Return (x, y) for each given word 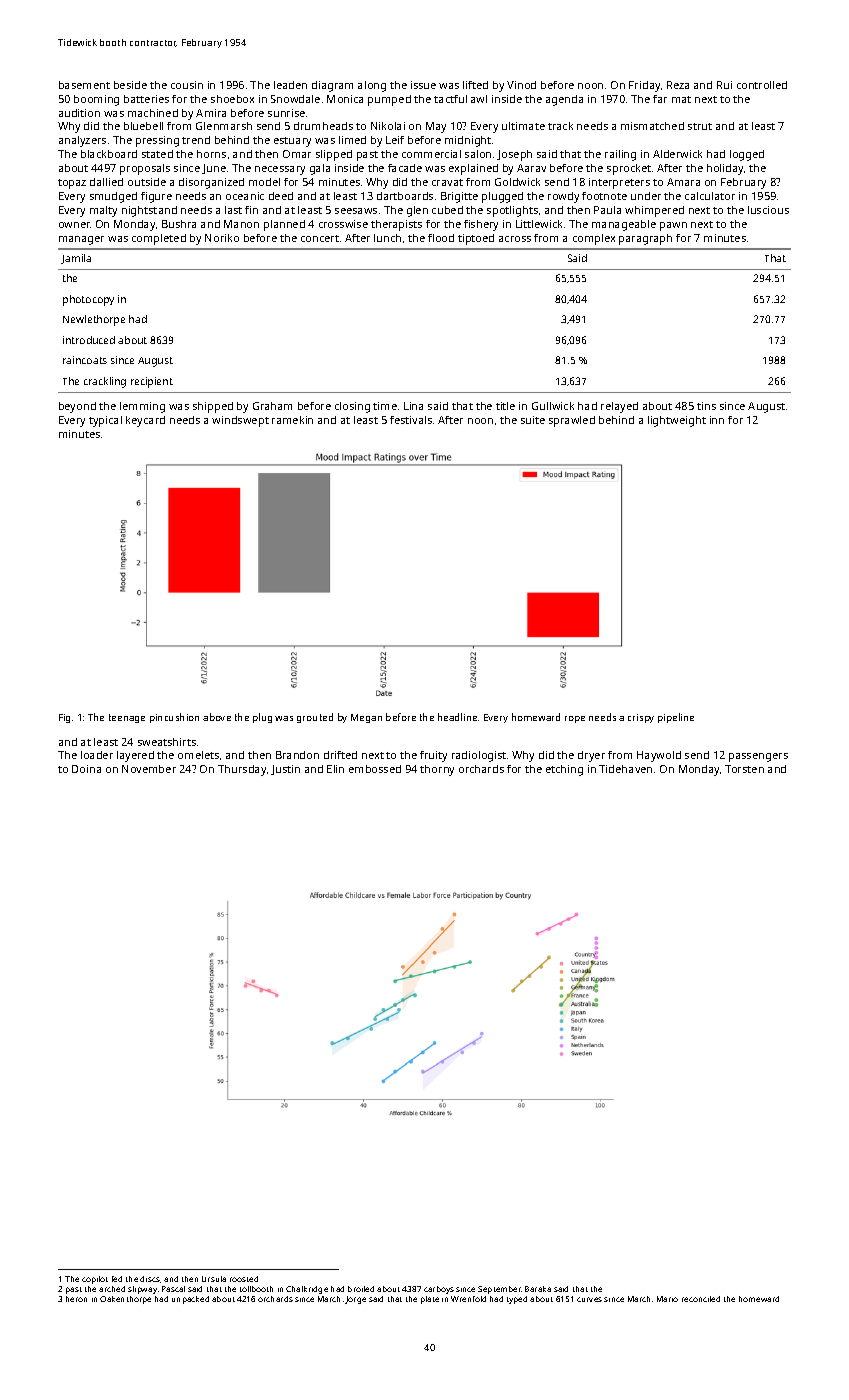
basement (84, 85)
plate (430, 1300)
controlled (762, 85)
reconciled (701, 1299)
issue (423, 85)
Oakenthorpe (125, 1300)
